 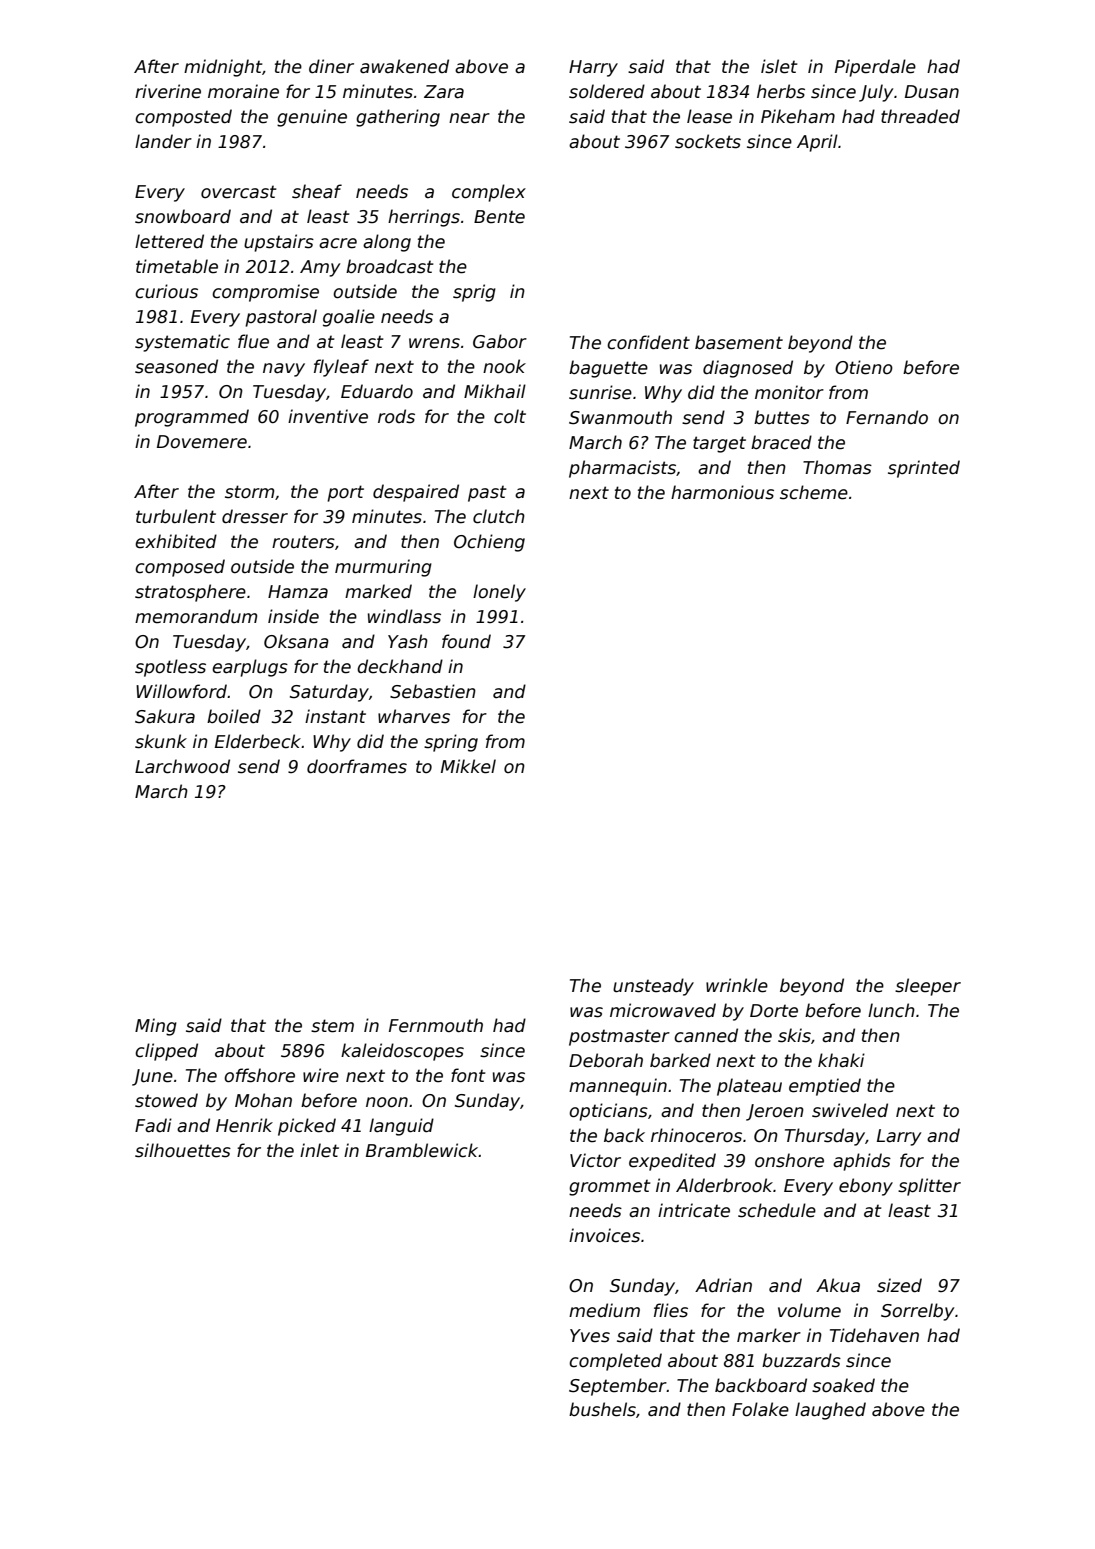 What do you see at coordinates (436, 1025) in the document?
I see `Fernmouth` at bounding box center [436, 1025].
